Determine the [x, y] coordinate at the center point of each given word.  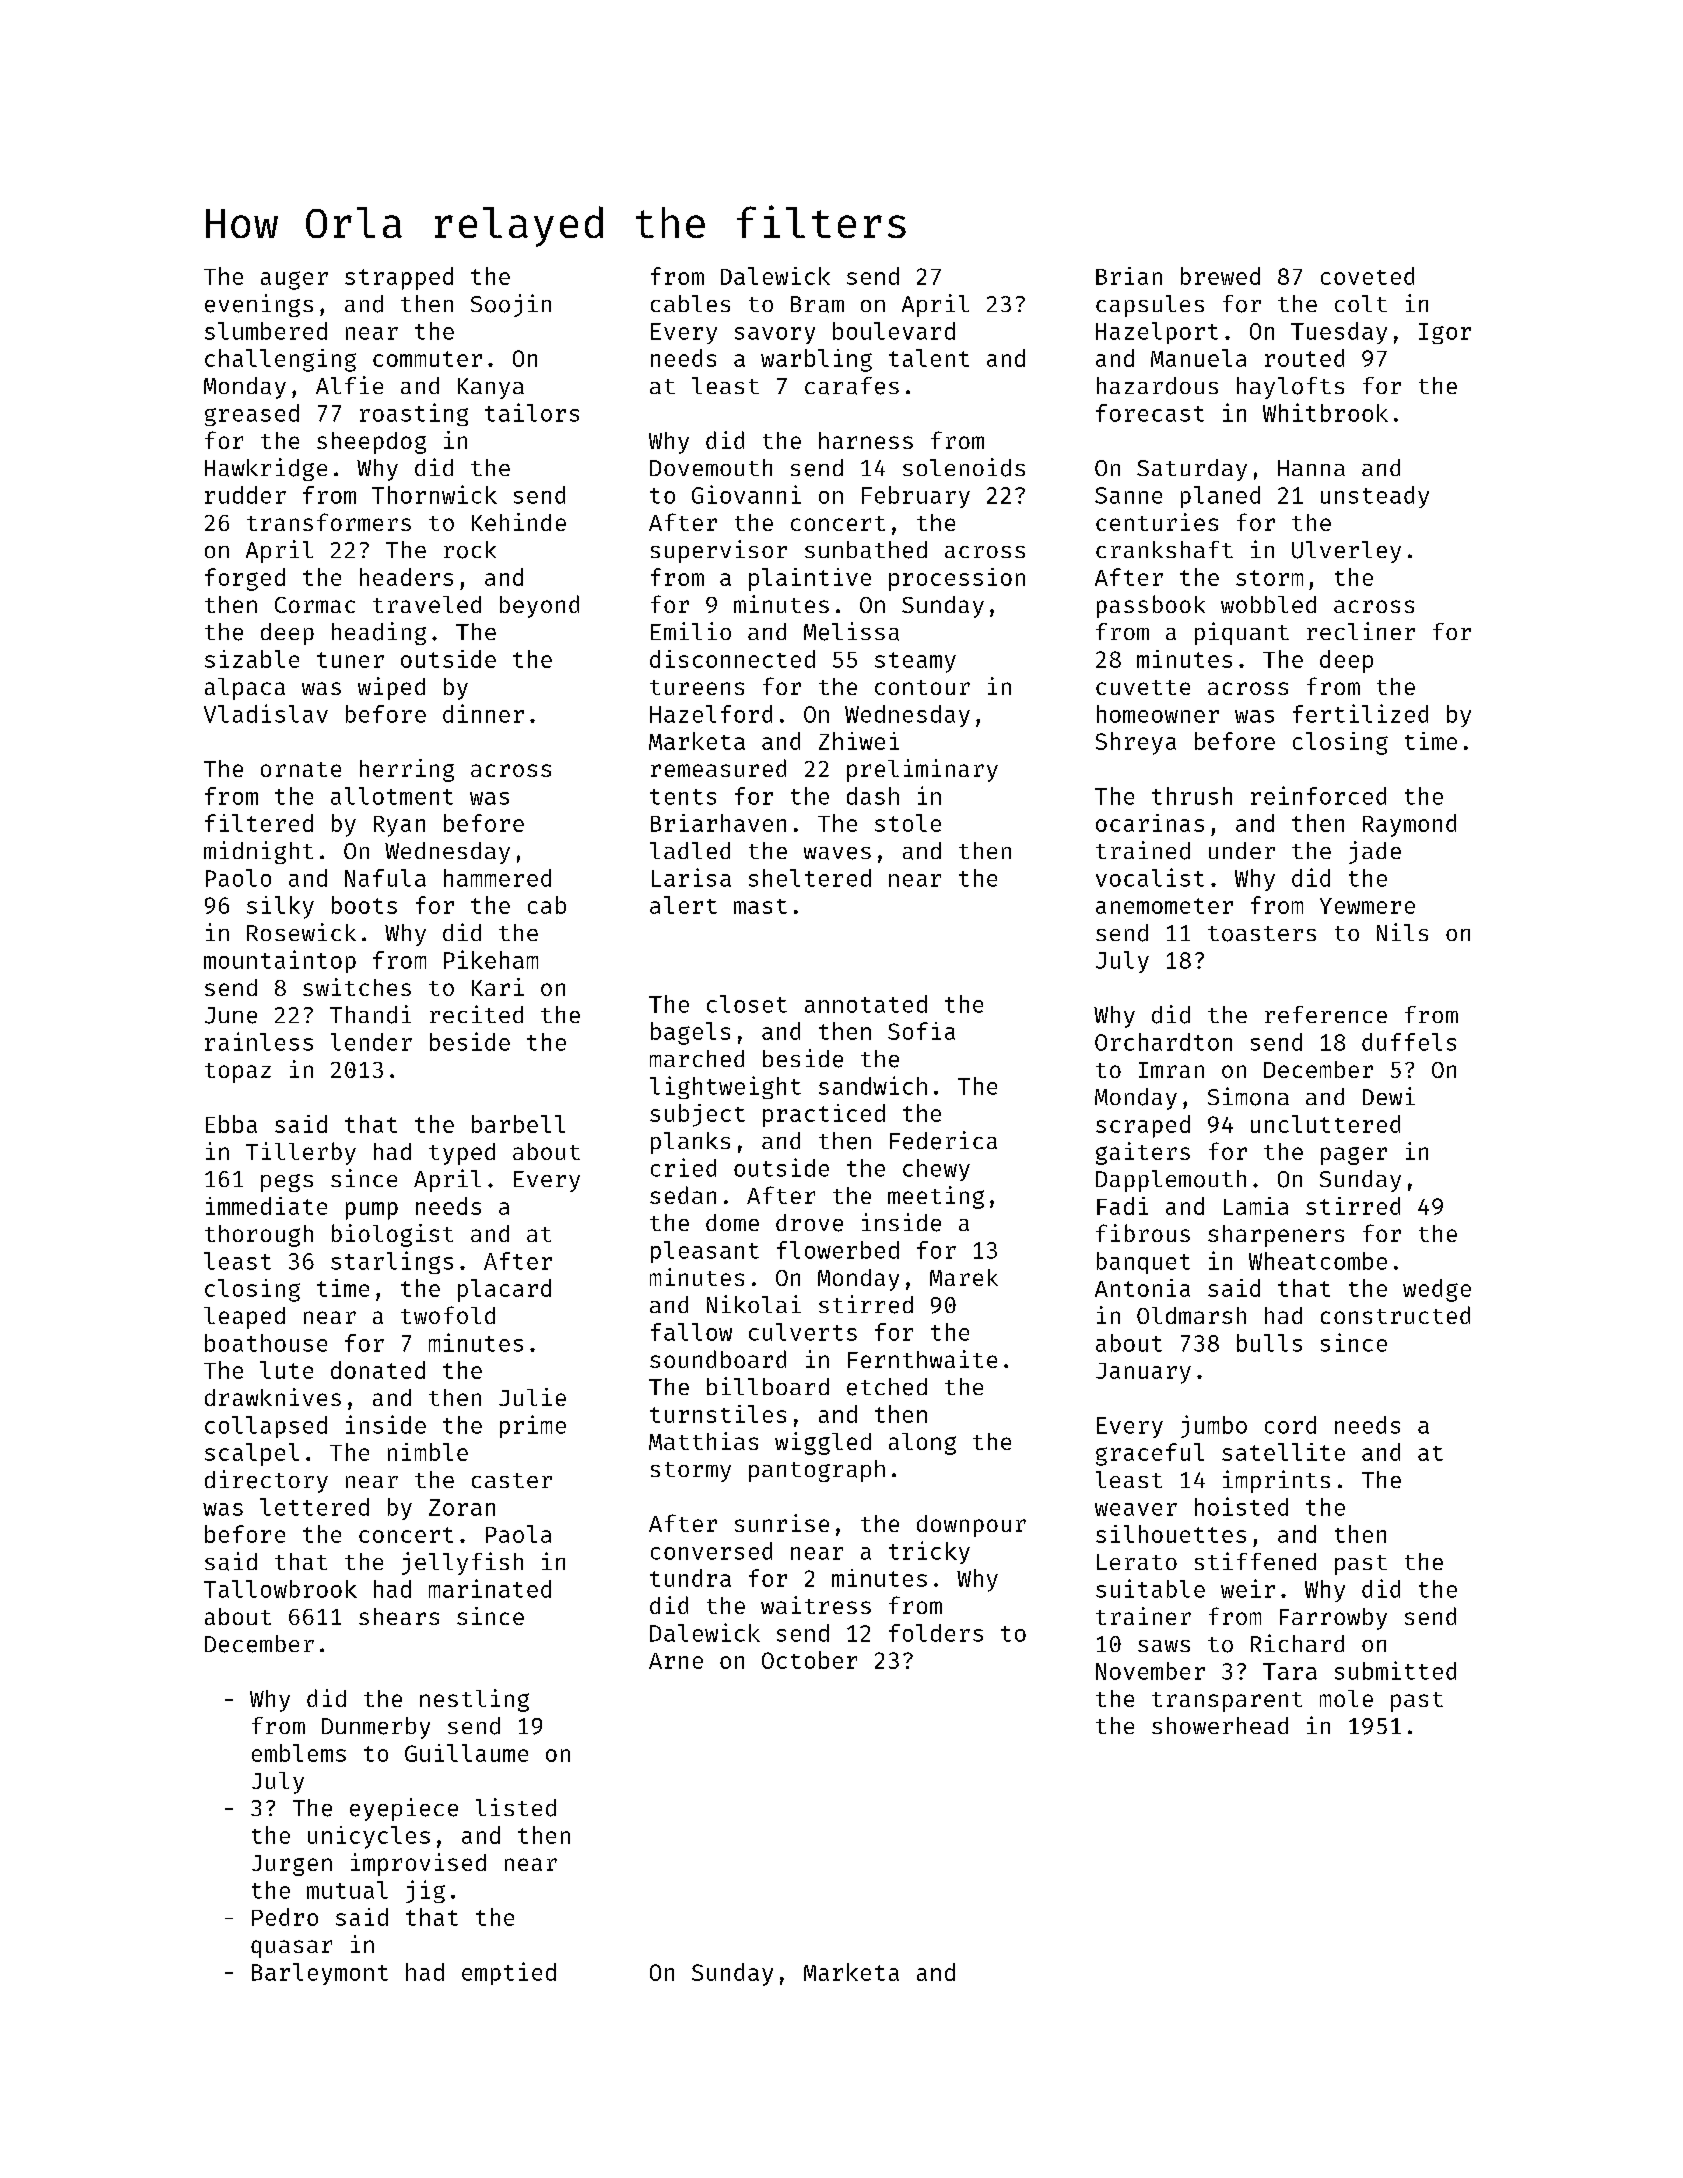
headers [406, 577]
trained [1143, 850]
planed [1220, 497]
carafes [852, 386]
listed [516, 1807]
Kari [498, 987]
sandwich [873, 1085]
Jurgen [292, 1865]
